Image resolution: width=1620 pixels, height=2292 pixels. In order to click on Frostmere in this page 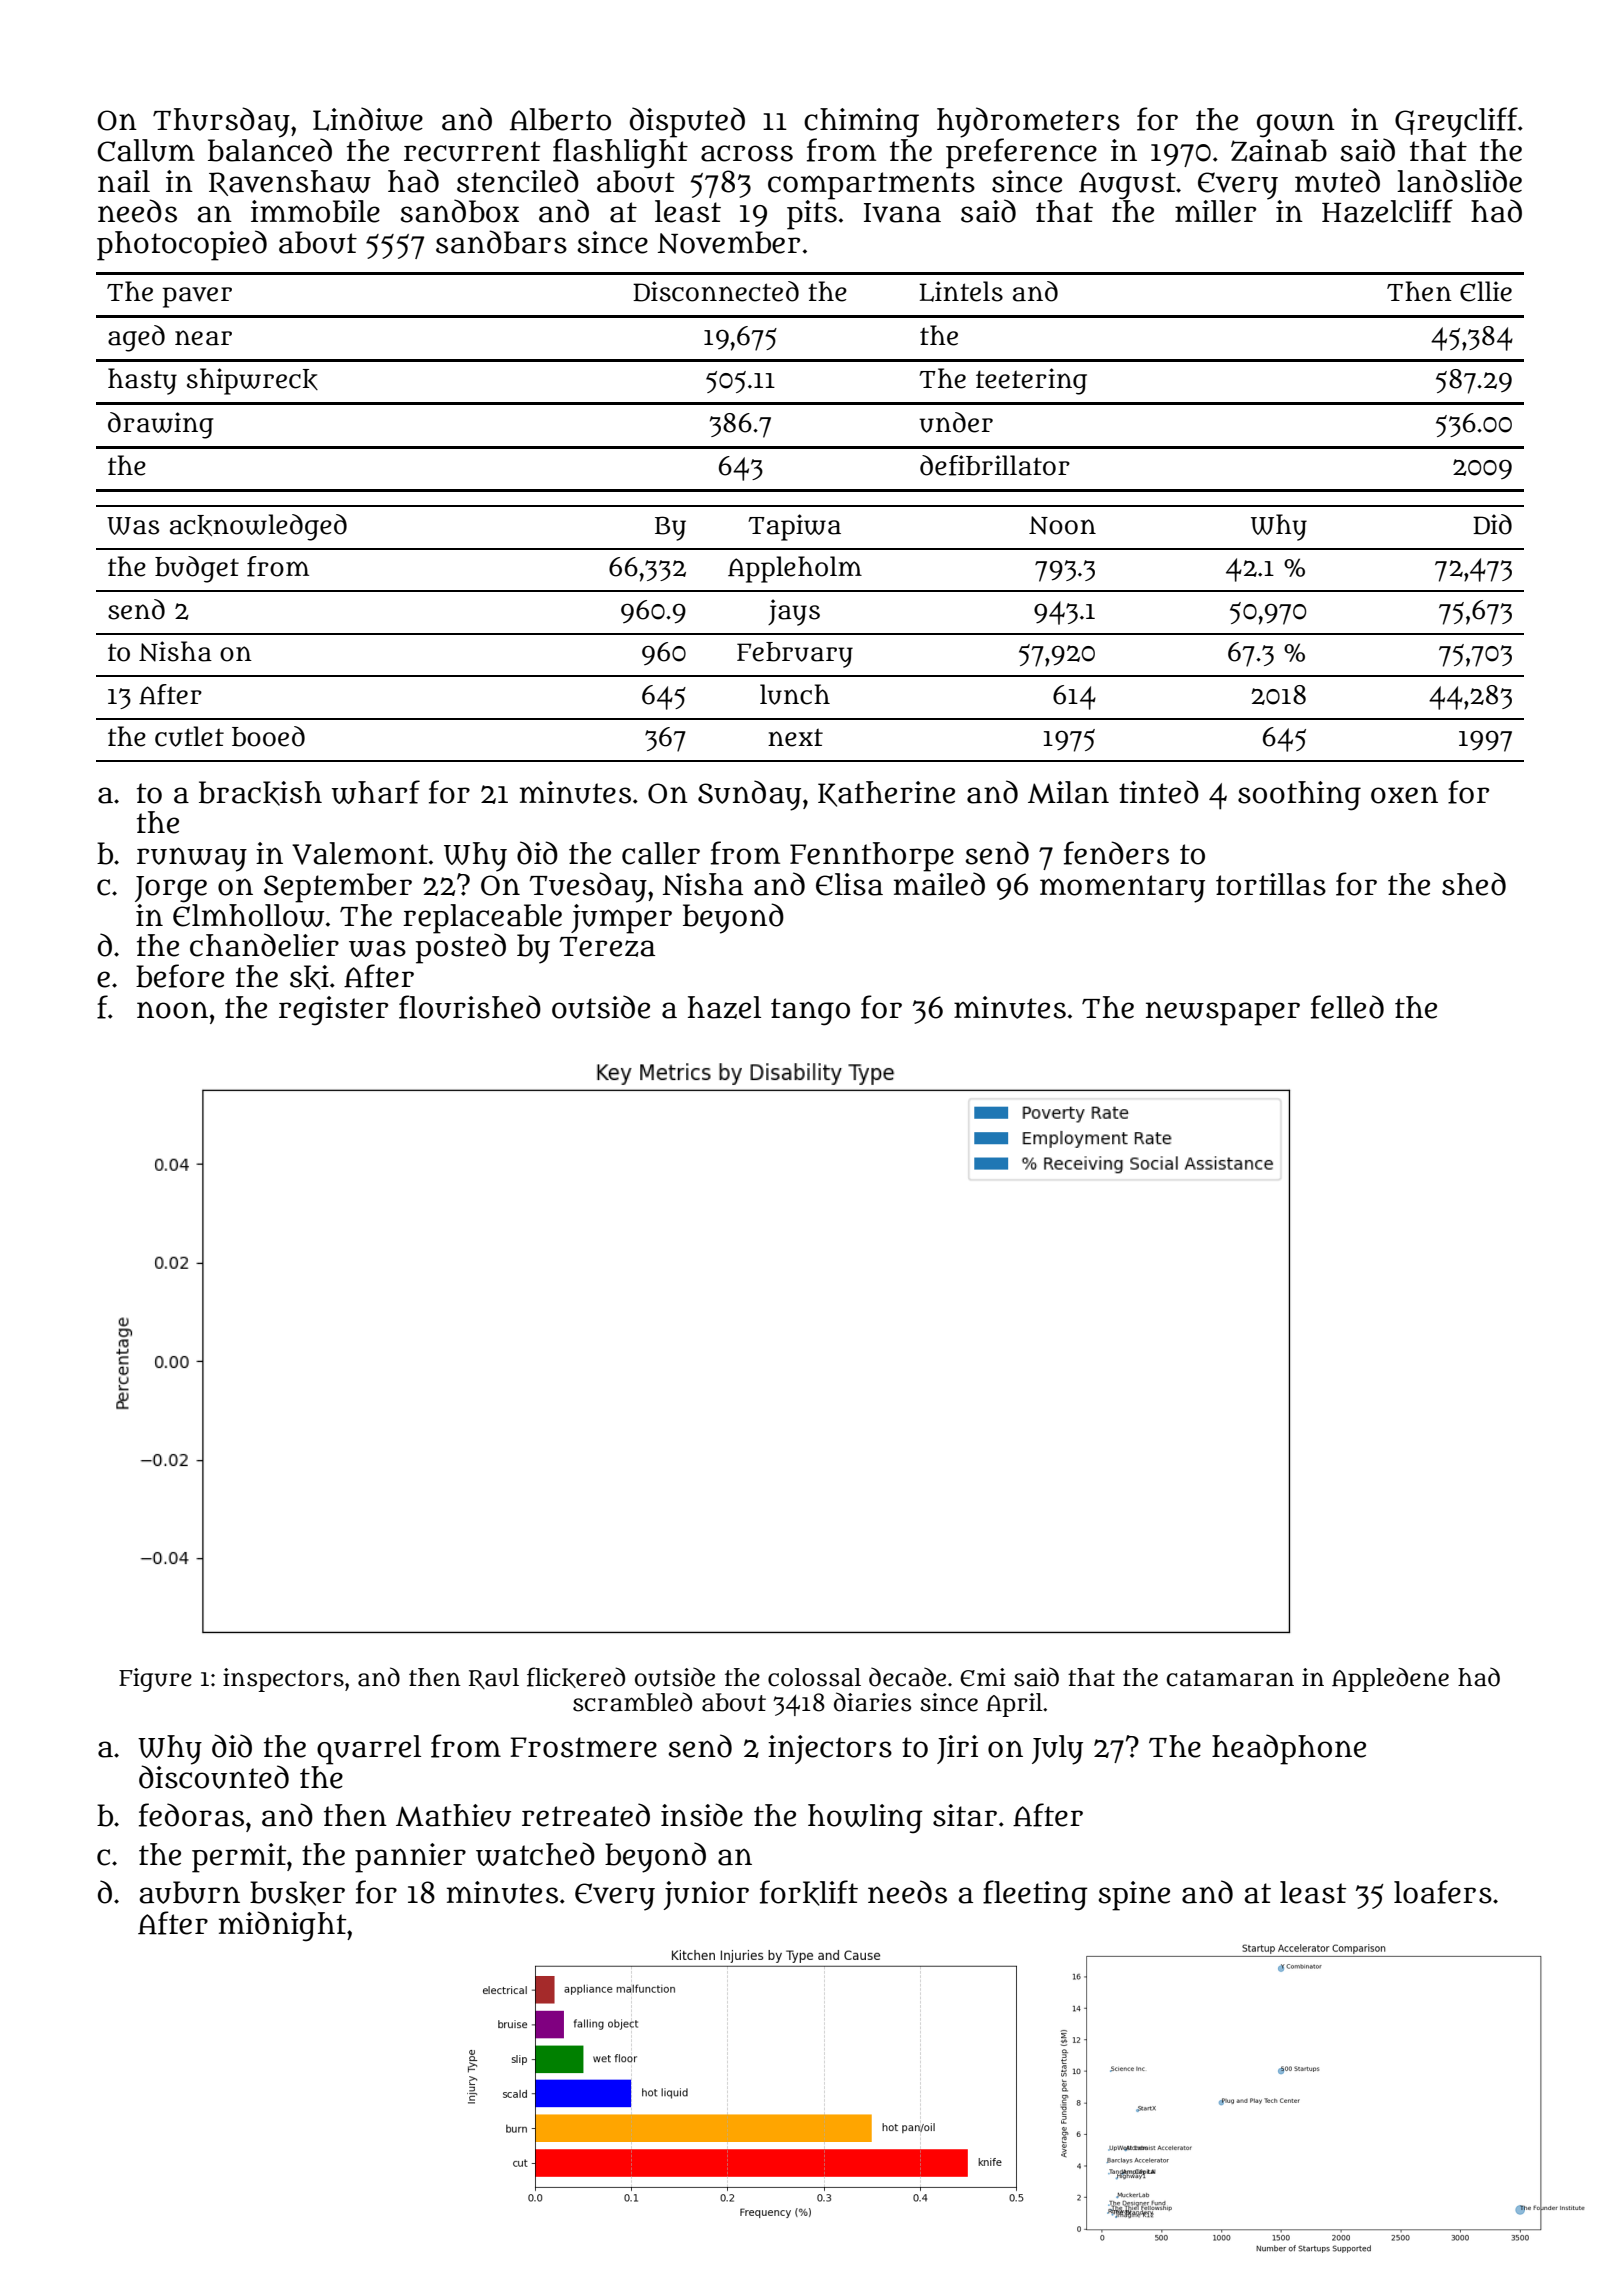, I will do `click(583, 1747)`.
